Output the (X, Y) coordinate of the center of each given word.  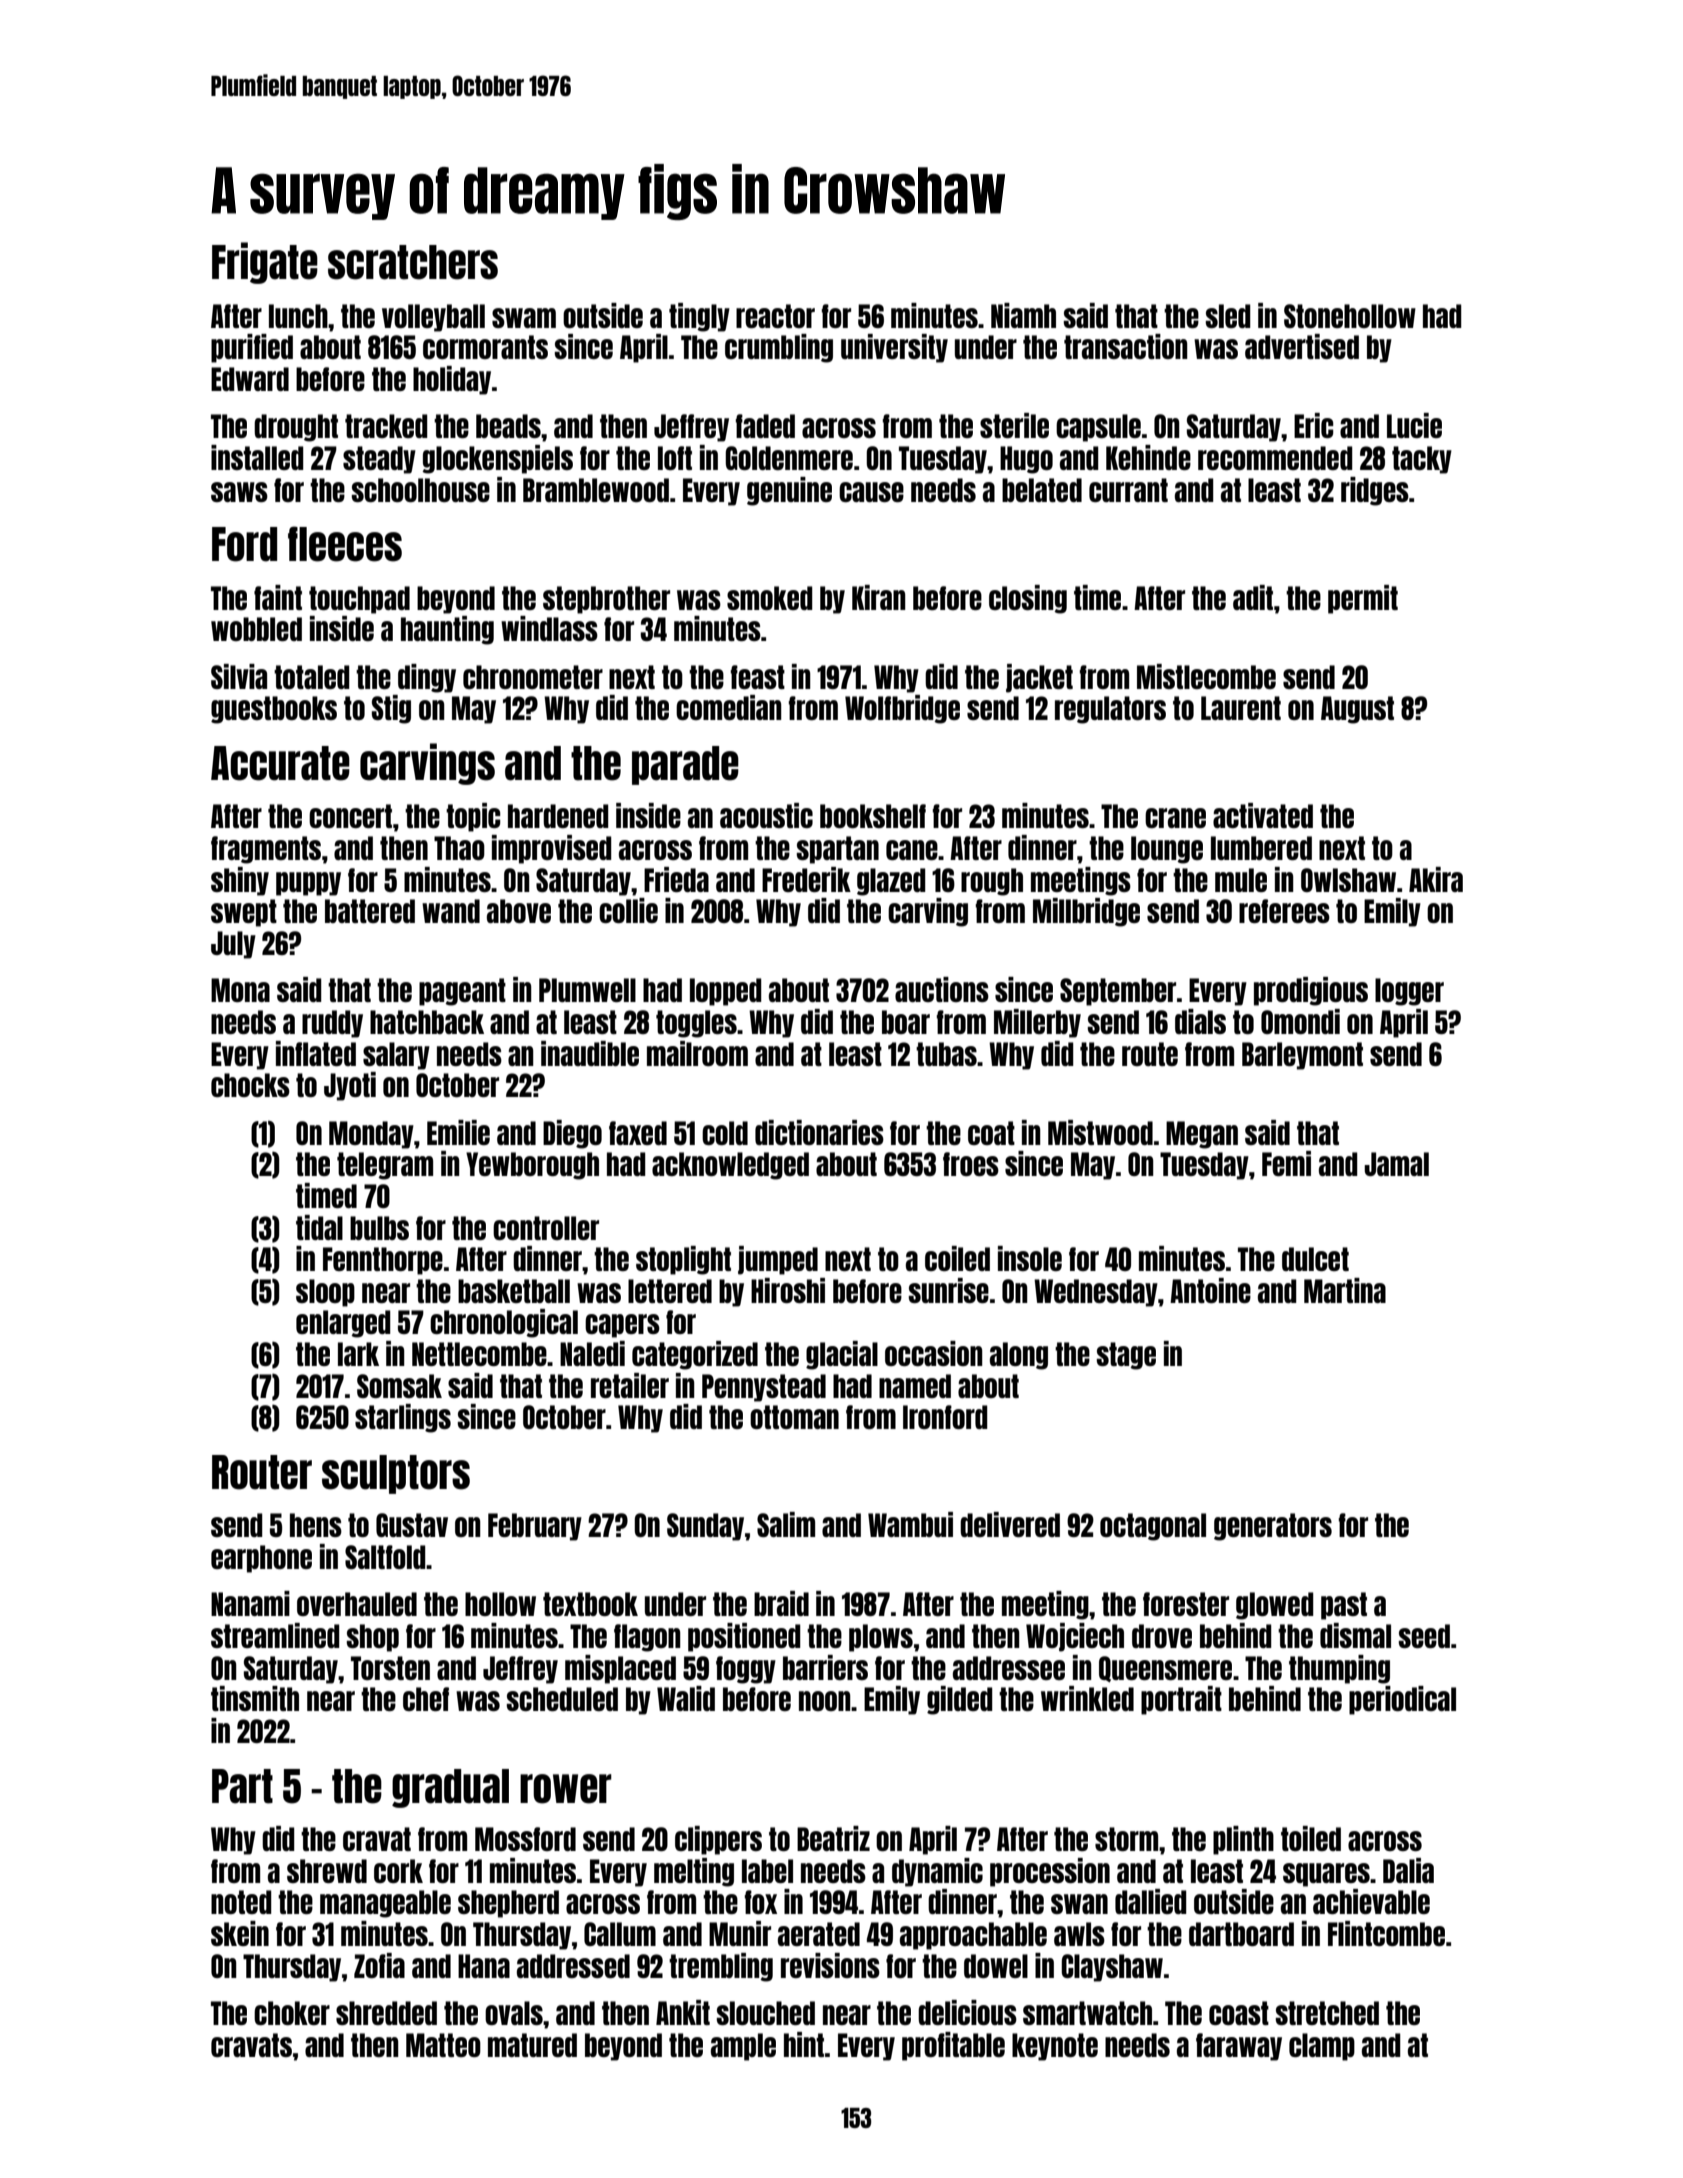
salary (396, 1056)
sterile (1014, 425)
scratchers (413, 262)
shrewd (327, 1871)
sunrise (948, 1290)
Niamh (1023, 315)
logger (1409, 992)
